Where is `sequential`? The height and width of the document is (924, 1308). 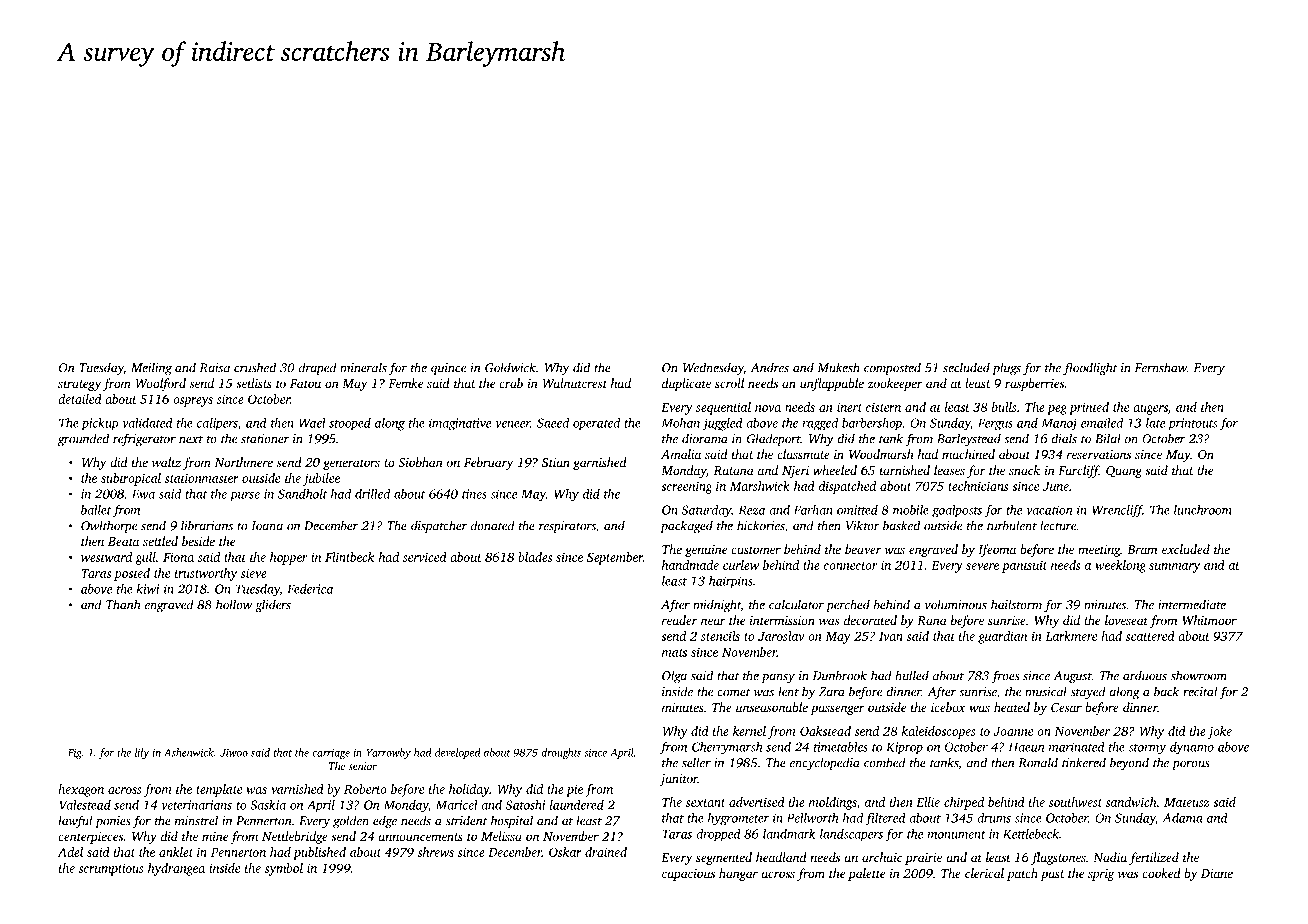
sequential is located at coordinates (723, 408).
